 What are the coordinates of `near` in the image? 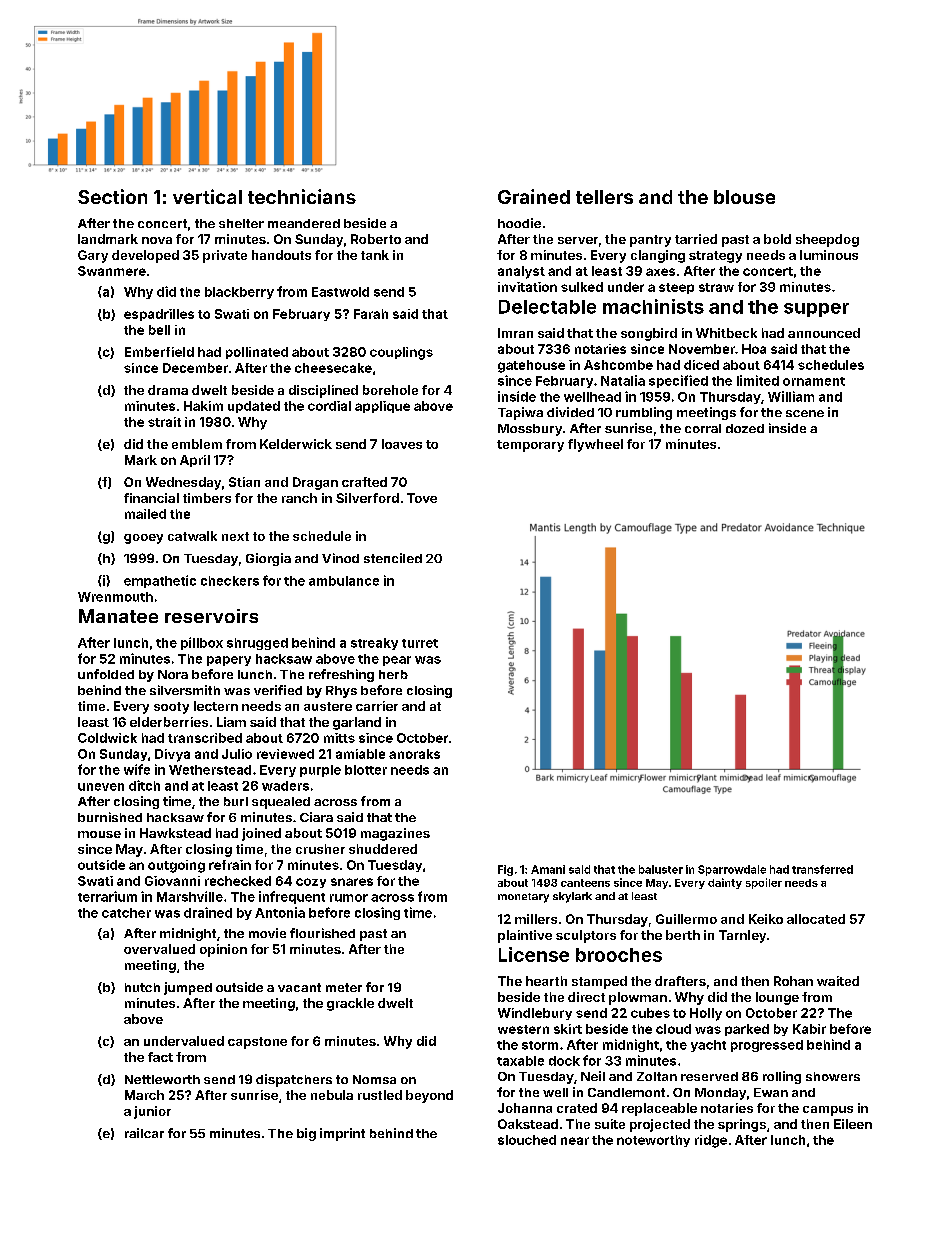 It's located at (575, 1141).
